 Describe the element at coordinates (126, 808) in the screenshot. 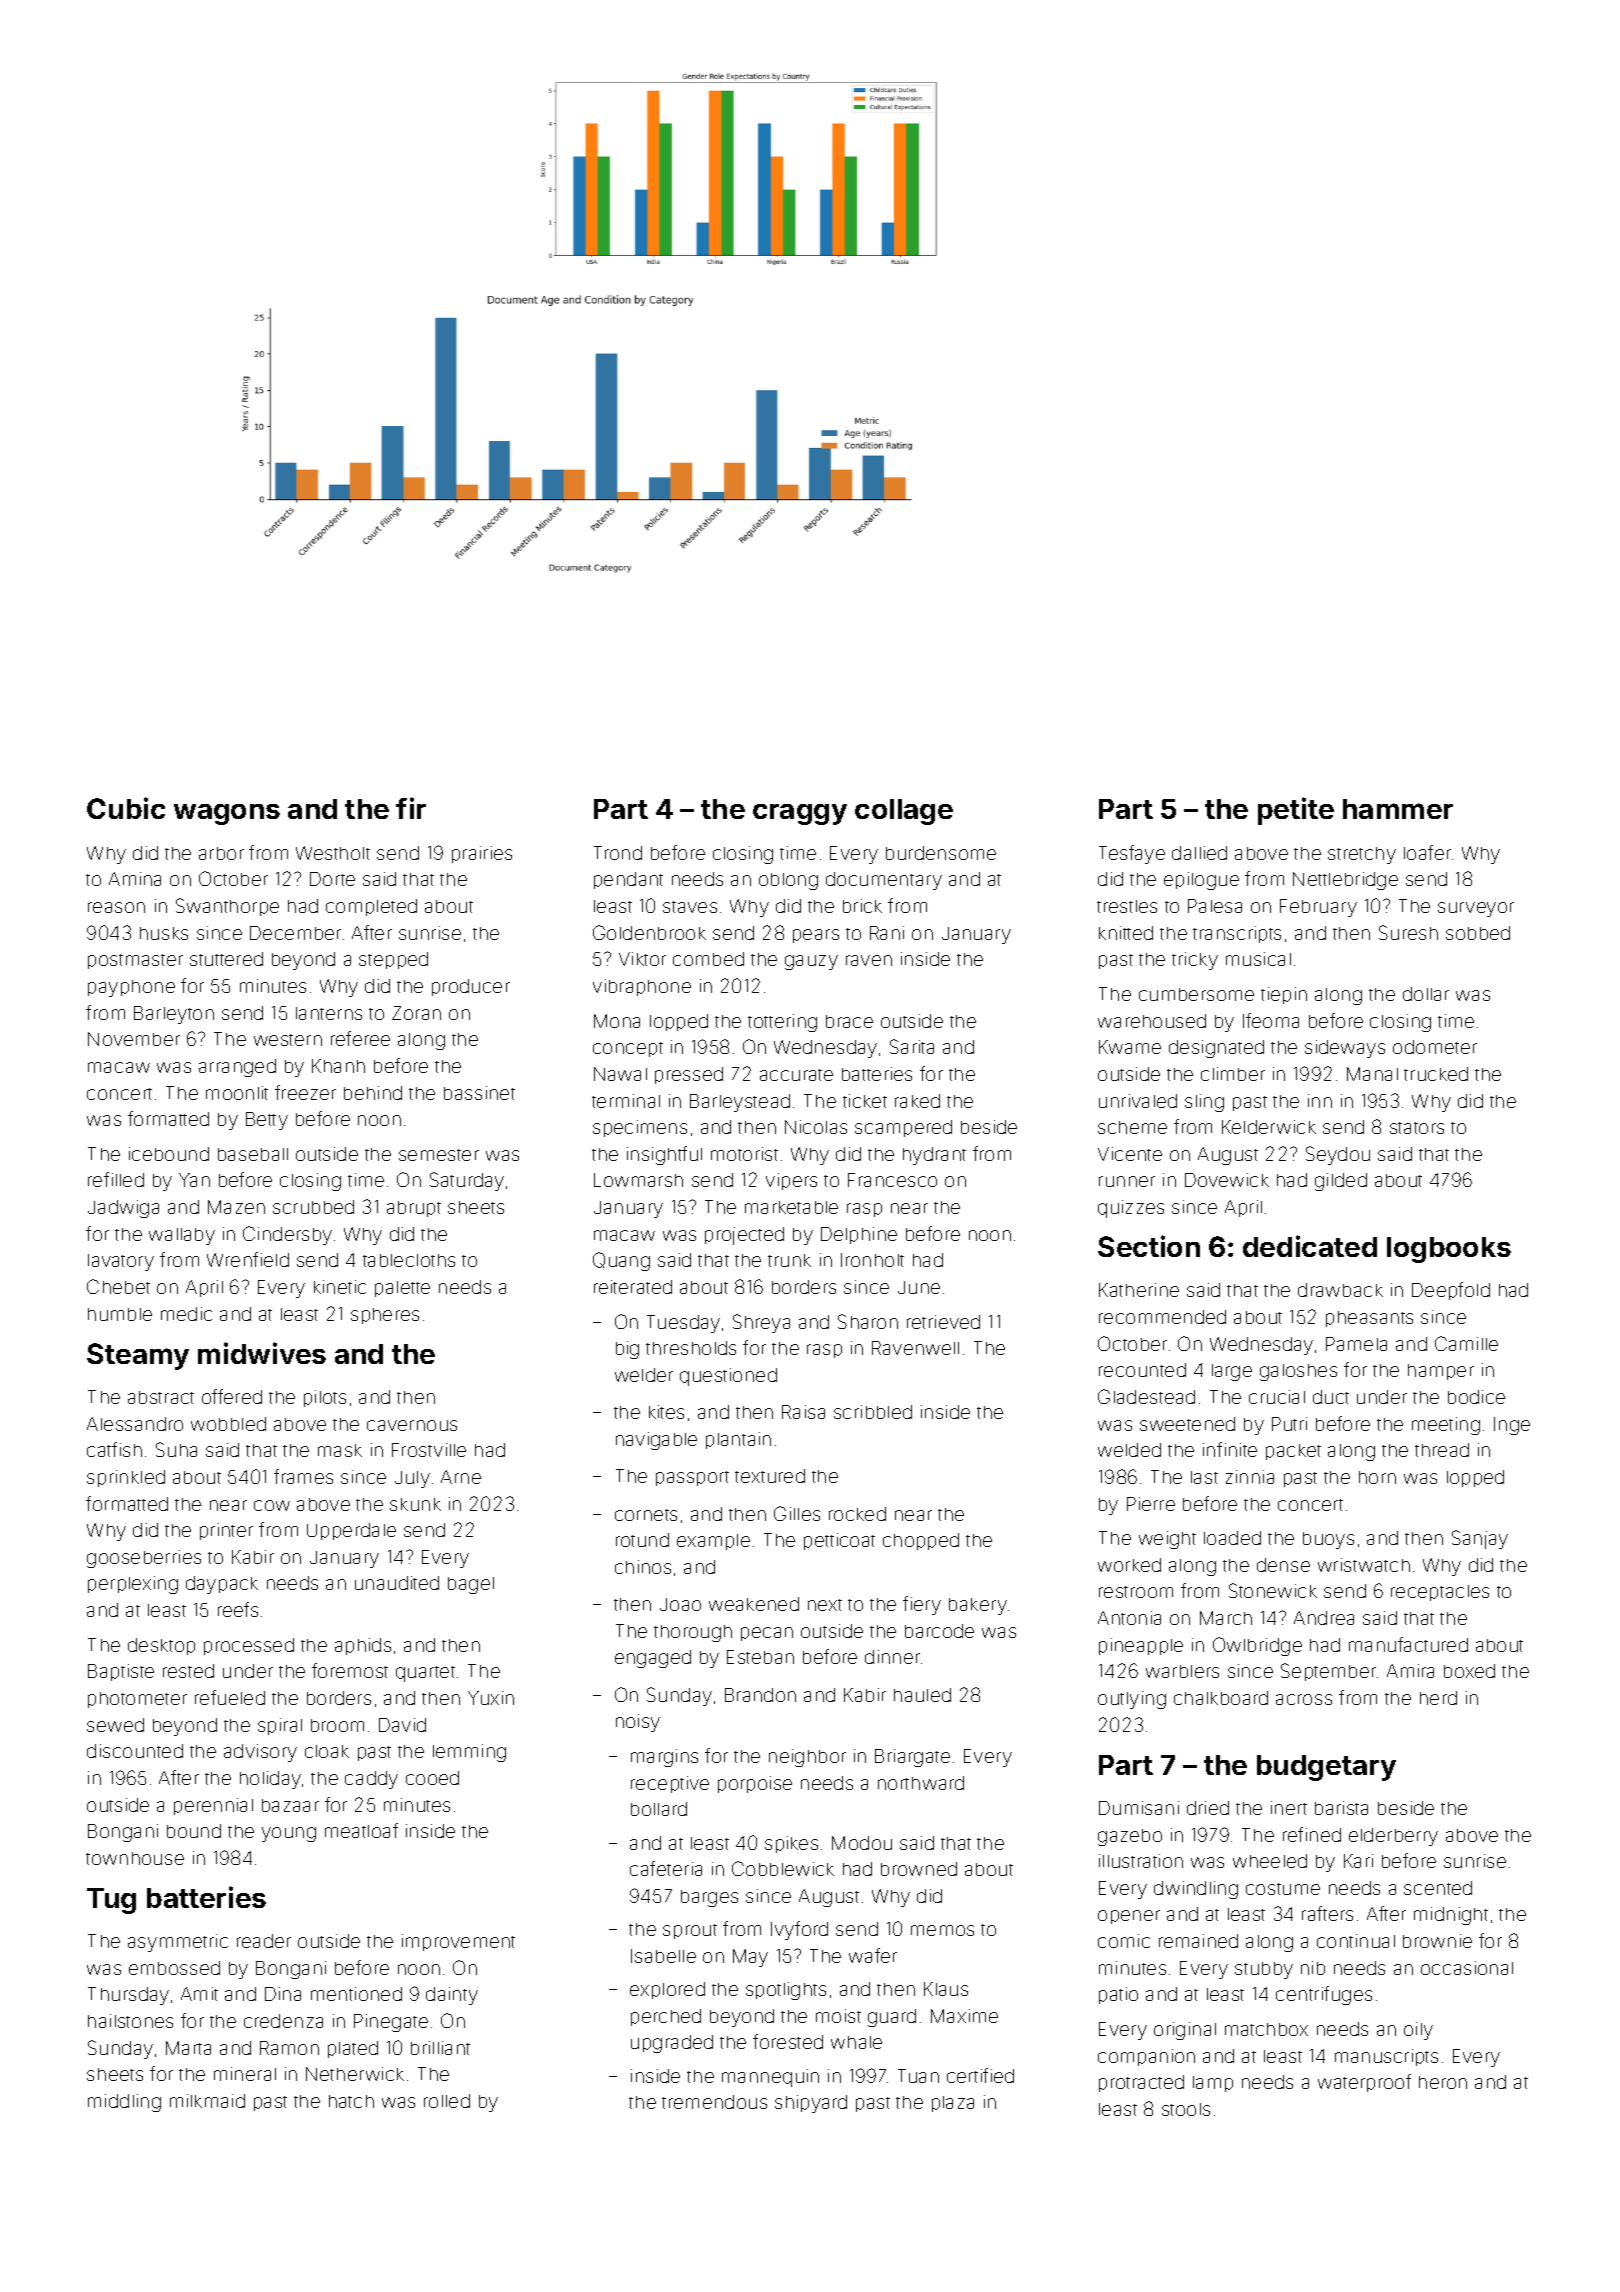

I see `Cubic` at that location.
